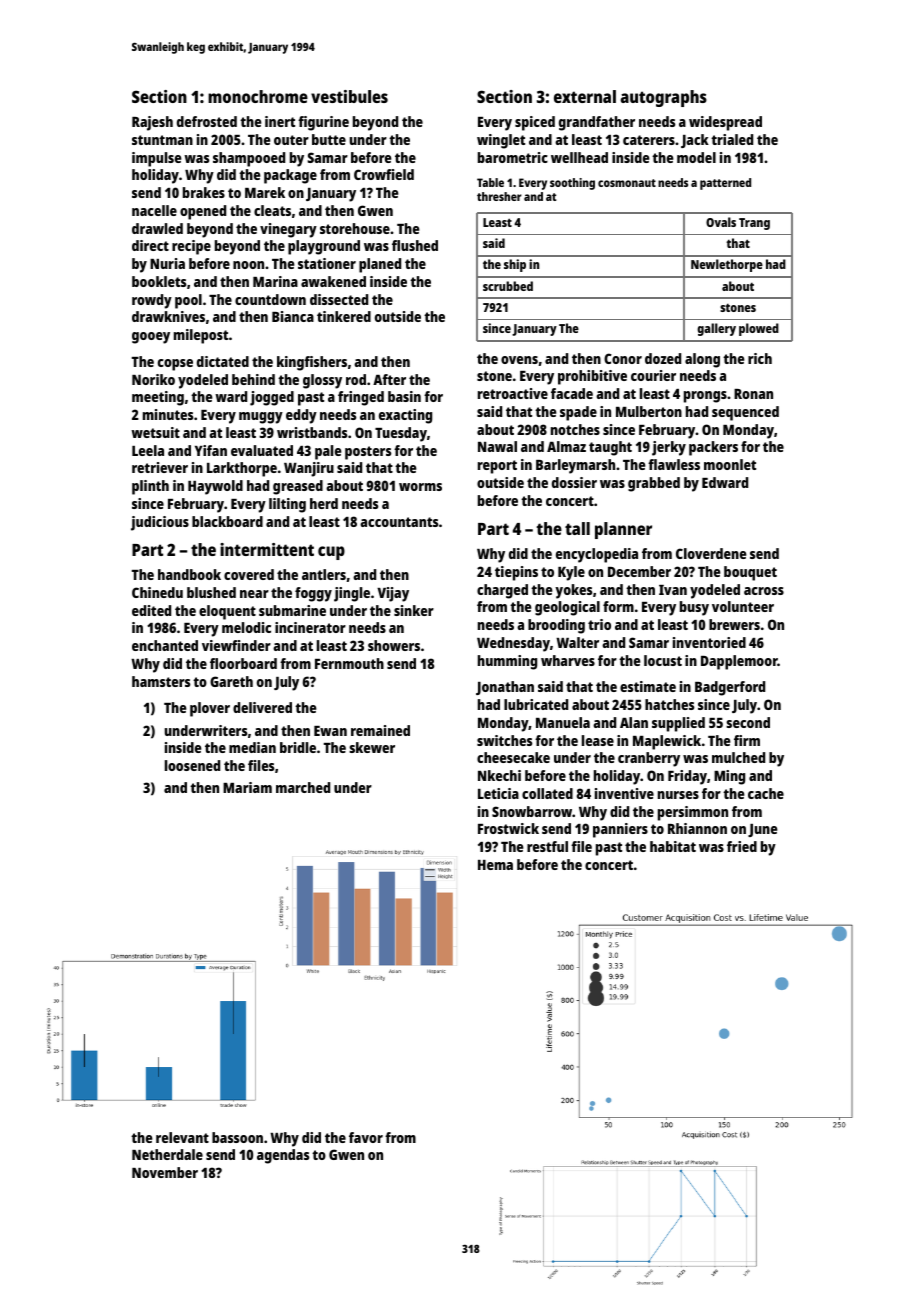 The height and width of the screenshot is (1311, 924). I want to click on Table, so click(490, 182).
